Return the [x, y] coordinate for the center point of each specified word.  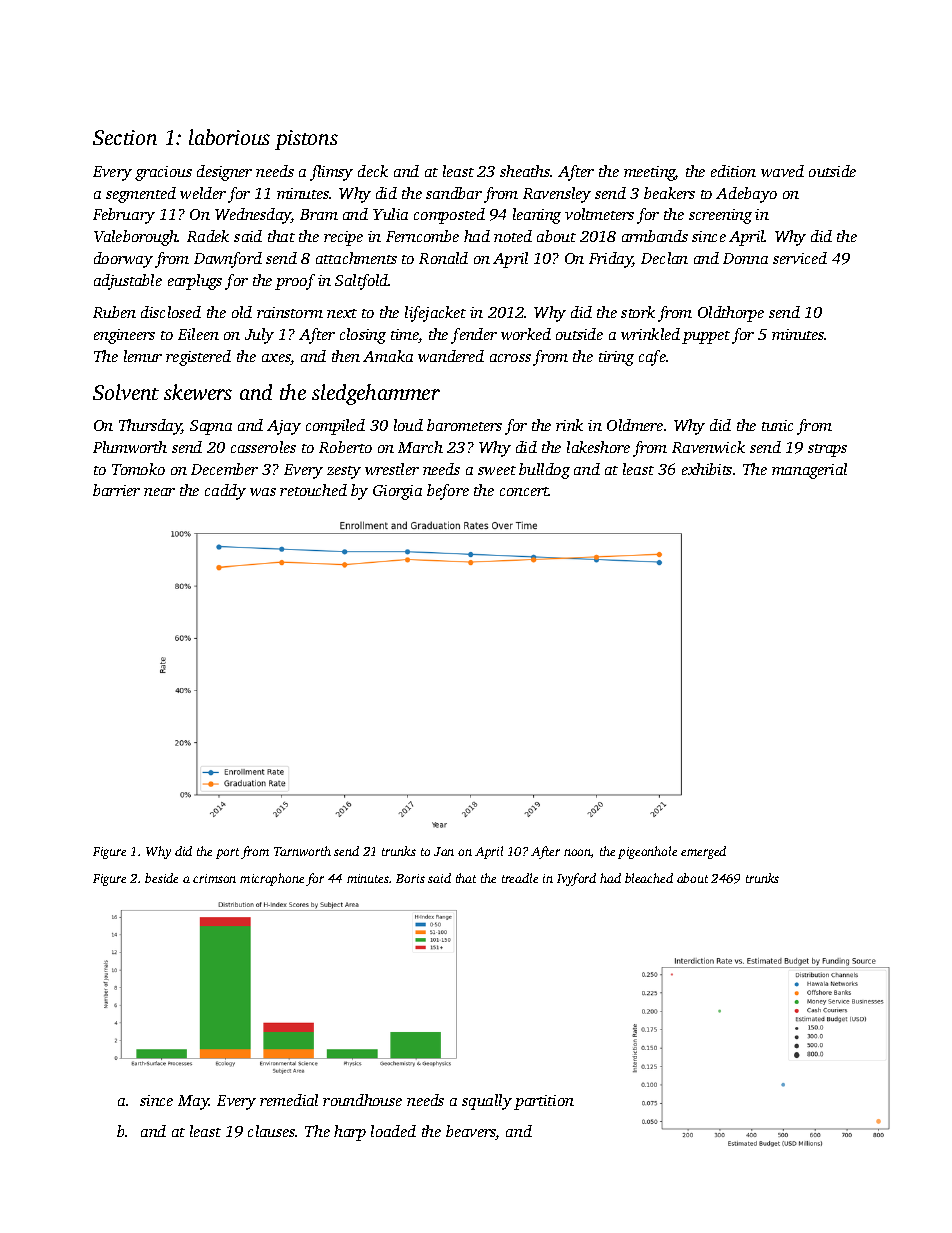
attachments [356, 258]
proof [295, 282]
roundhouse [362, 1100]
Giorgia [397, 492]
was [263, 492]
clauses [272, 1131]
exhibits [707, 469]
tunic [777, 425]
